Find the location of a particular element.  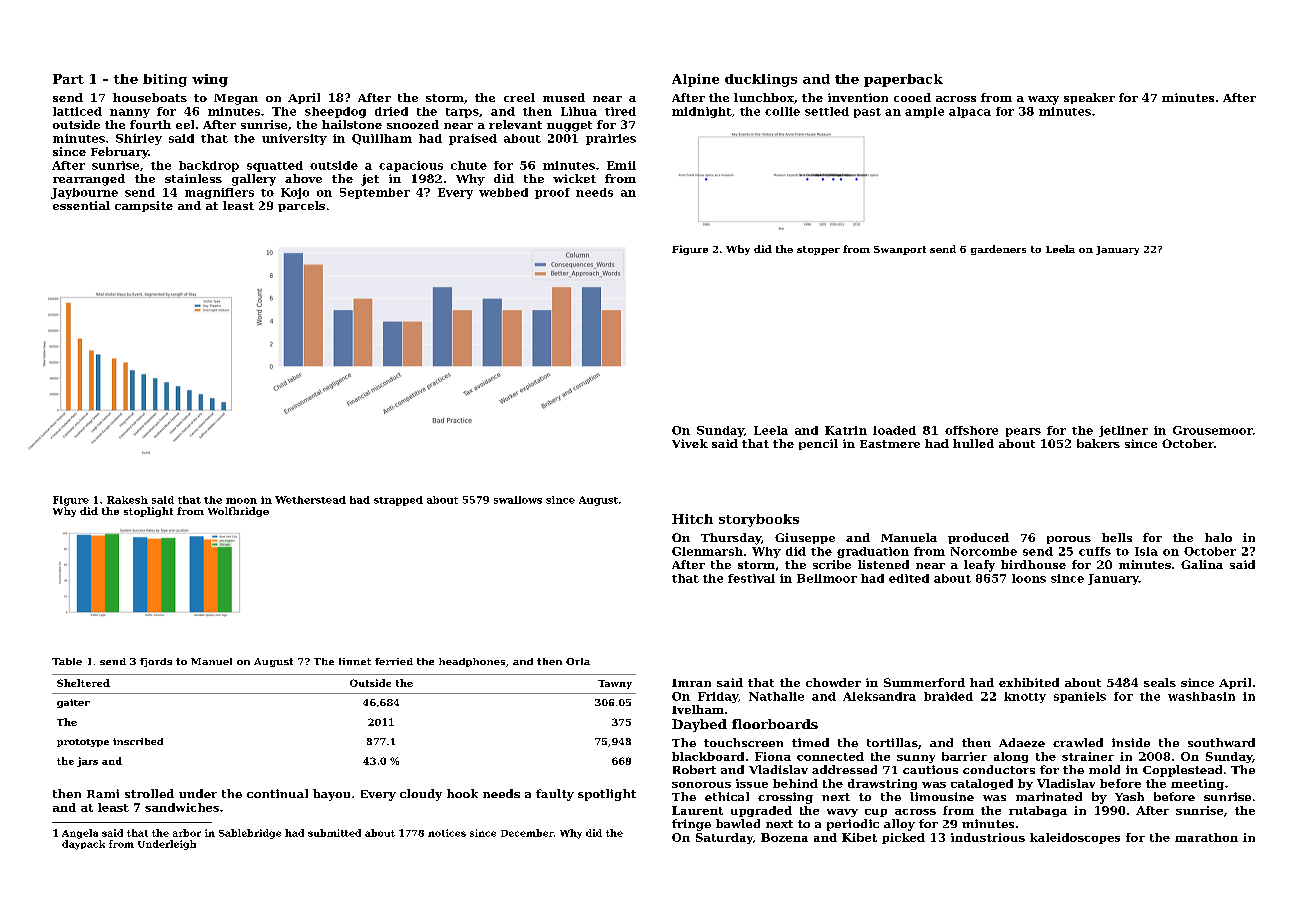

Glenmarsh is located at coordinates (707, 551).
